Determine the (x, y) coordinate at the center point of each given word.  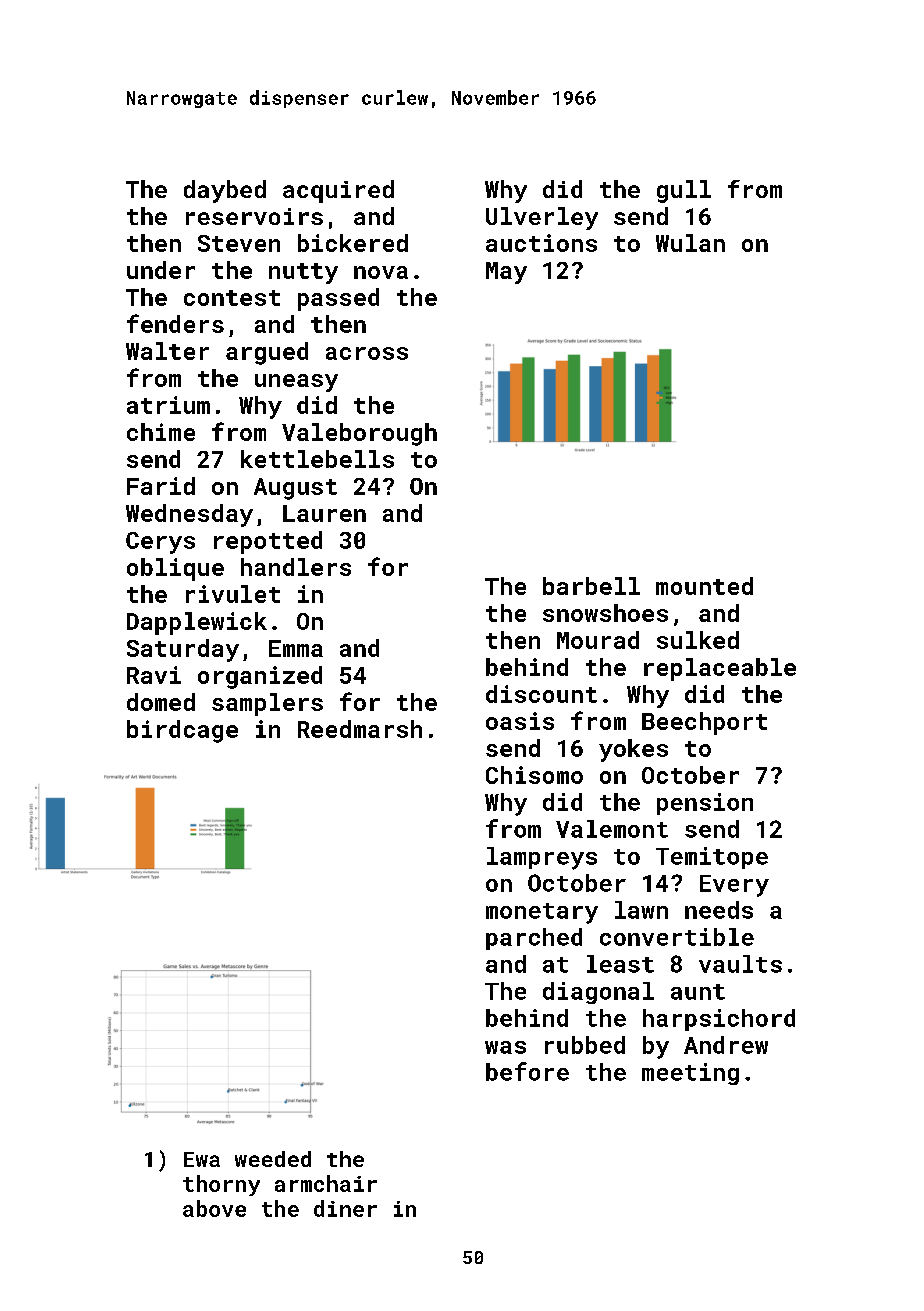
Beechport (704, 723)
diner (345, 1208)
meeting (690, 1074)
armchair (326, 1183)
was (505, 1047)
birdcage (182, 731)
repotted (268, 542)
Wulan (690, 243)
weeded (273, 1159)
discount (541, 694)
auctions (541, 243)
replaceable (720, 669)
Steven (239, 243)
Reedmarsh (360, 729)
